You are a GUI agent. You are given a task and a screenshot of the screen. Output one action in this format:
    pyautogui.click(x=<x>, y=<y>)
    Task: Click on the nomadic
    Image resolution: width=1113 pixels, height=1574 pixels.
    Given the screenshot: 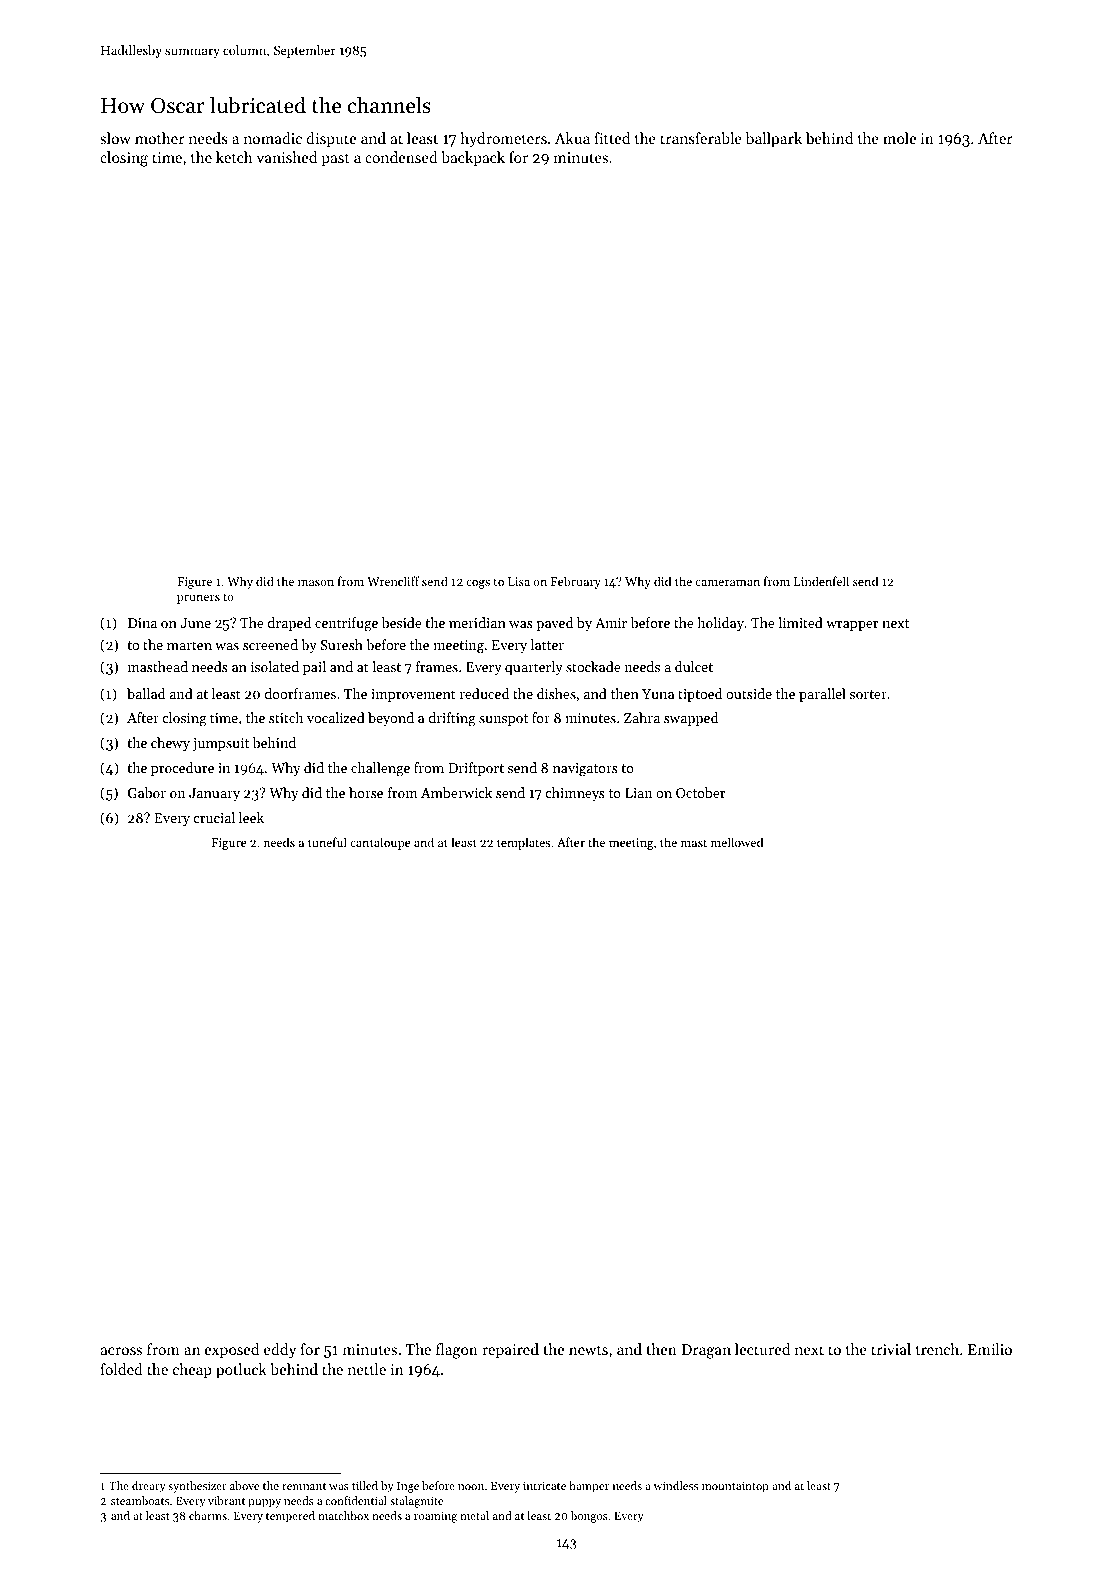 What is the action you would take?
    pyautogui.click(x=273, y=138)
